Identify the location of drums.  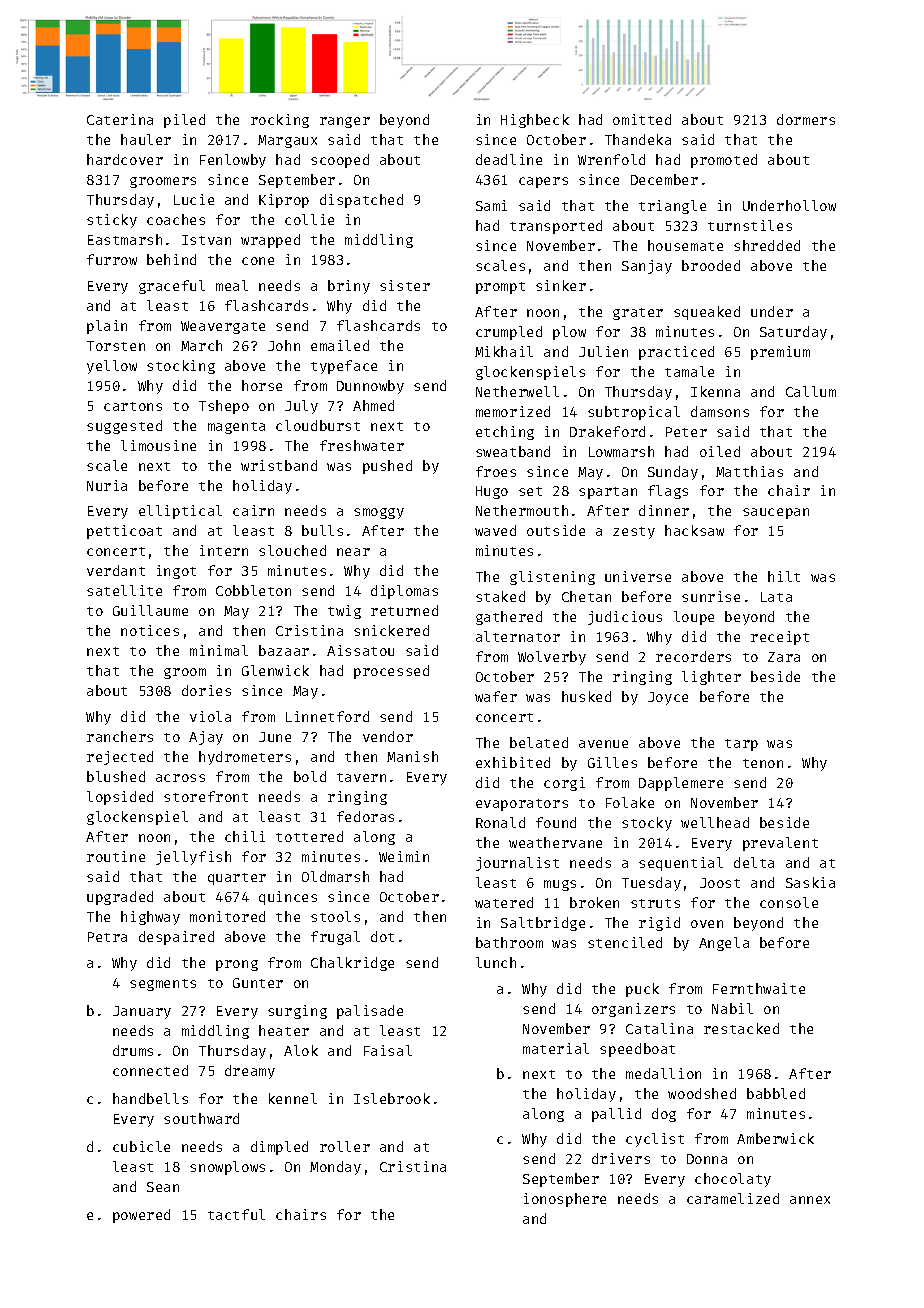
(133, 1050).
